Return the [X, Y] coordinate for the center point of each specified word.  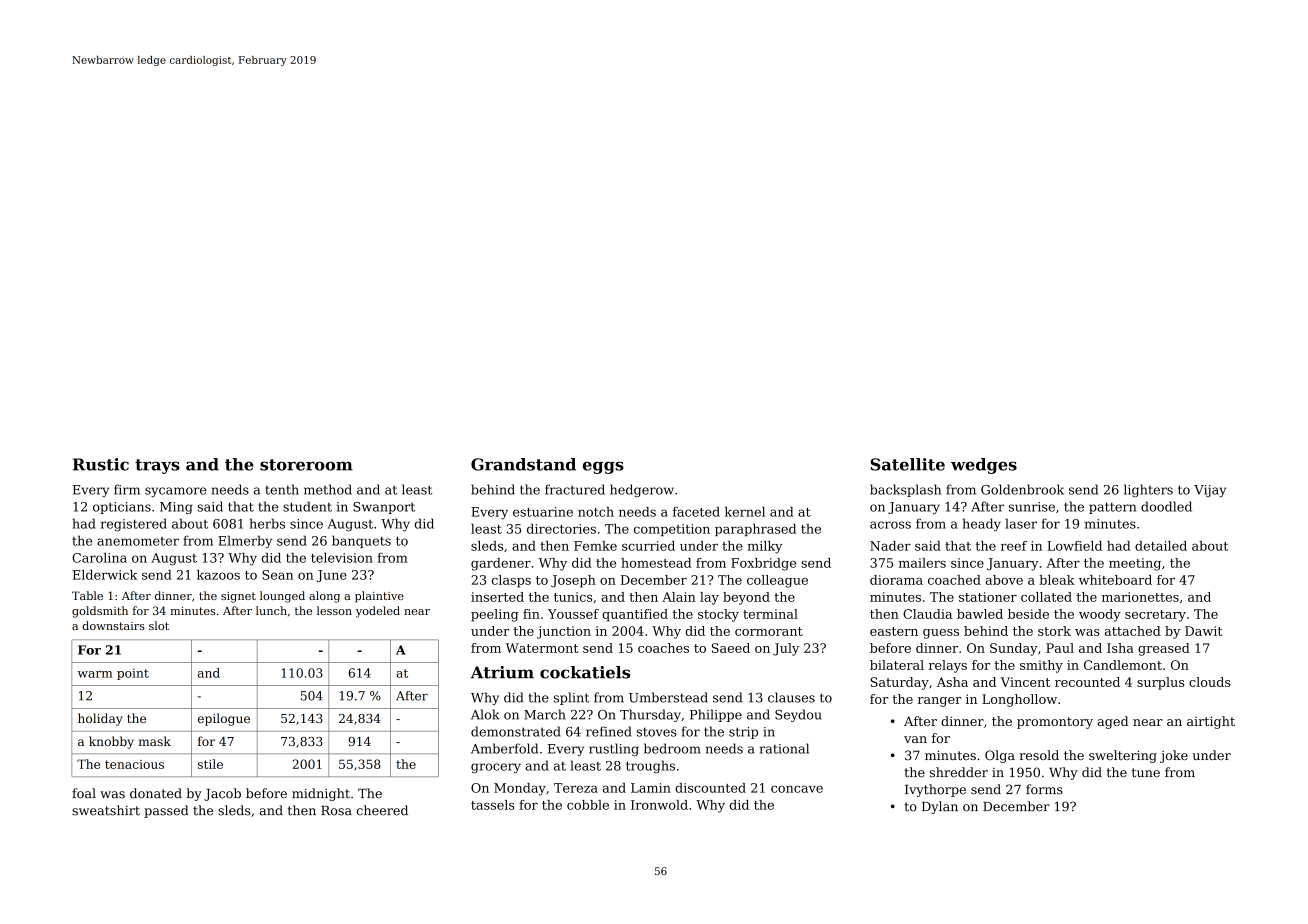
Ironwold [659, 805]
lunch [271, 610]
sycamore [175, 492]
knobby [111, 742]
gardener [501, 564]
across [890, 525]
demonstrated [515, 731]
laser [1021, 523]
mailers [922, 563]
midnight [321, 794]
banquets [361, 541]
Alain [679, 597]
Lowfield [1074, 546]
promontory [1055, 723]
